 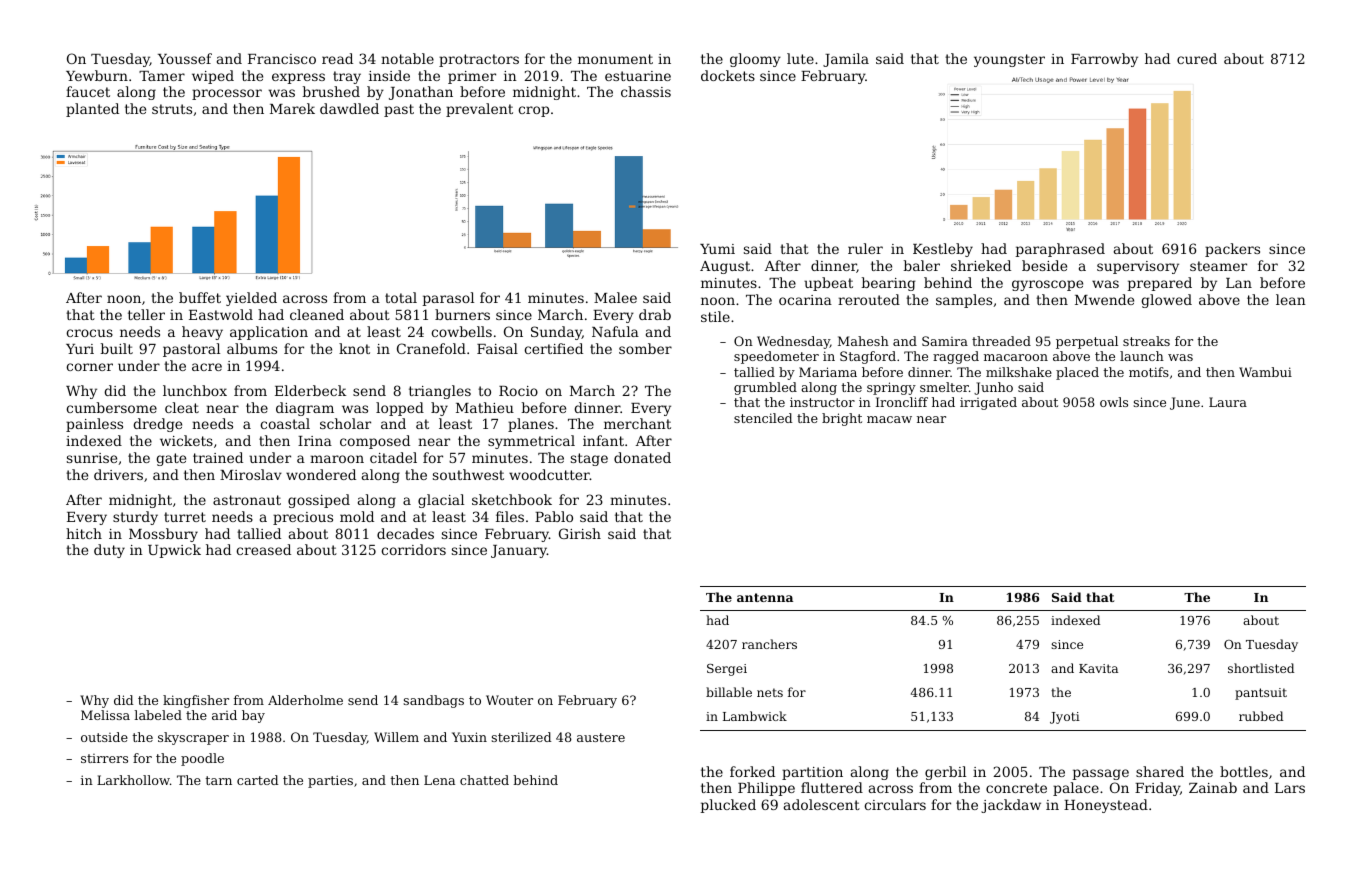 I want to click on Samira, so click(x=945, y=341).
